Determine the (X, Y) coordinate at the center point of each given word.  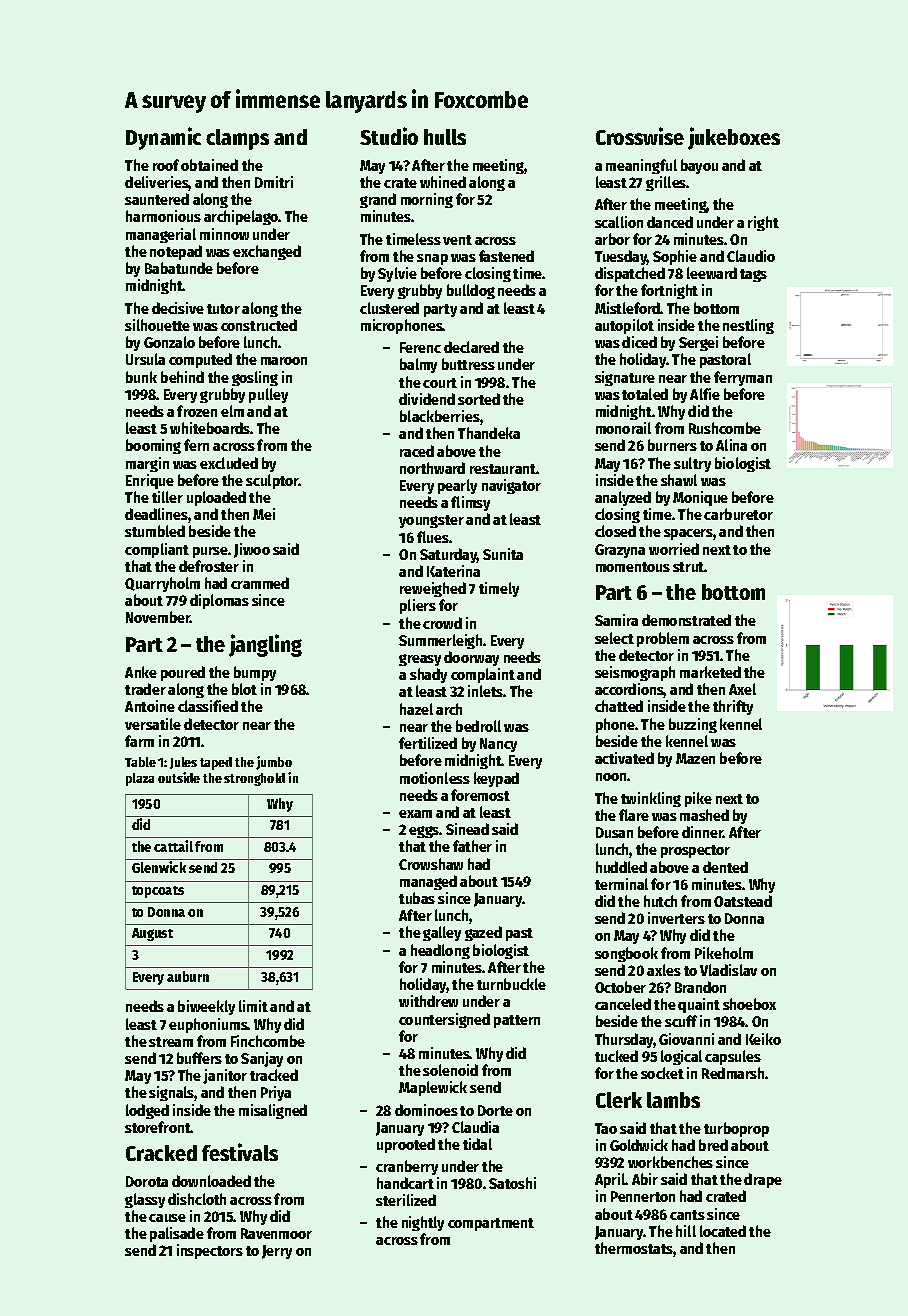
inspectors (210, 1251)
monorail (623, 428)
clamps (237, 139)
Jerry (277, 1252)
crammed (260, 583)
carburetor (738, 514)
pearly (457, 486)
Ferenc (420, 347)
